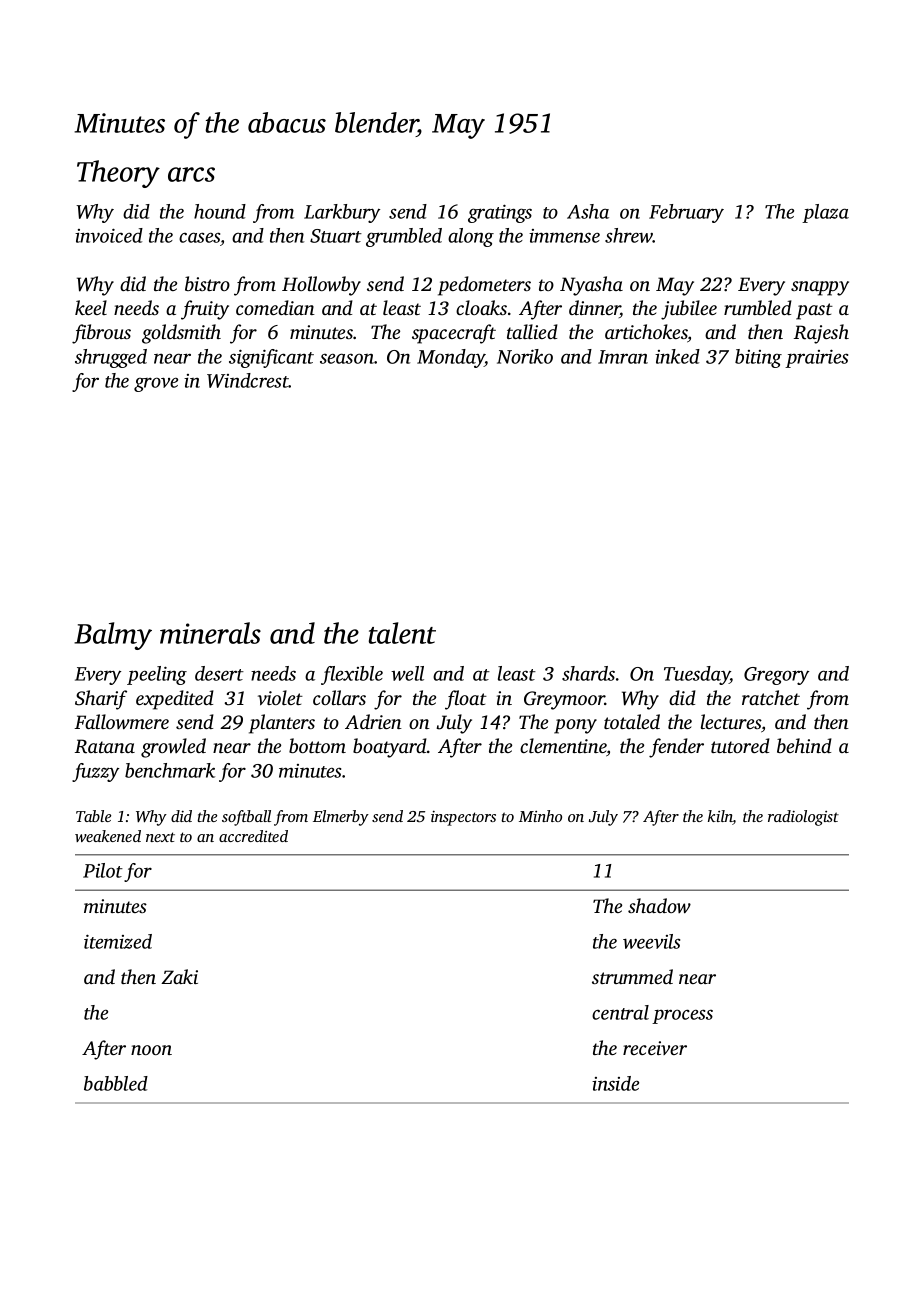 This screenshot has height=1308, width=924. What do you see at coordinates (220, 211) in the screenshot?
I see `hound` at bounding box center [220, 211].
